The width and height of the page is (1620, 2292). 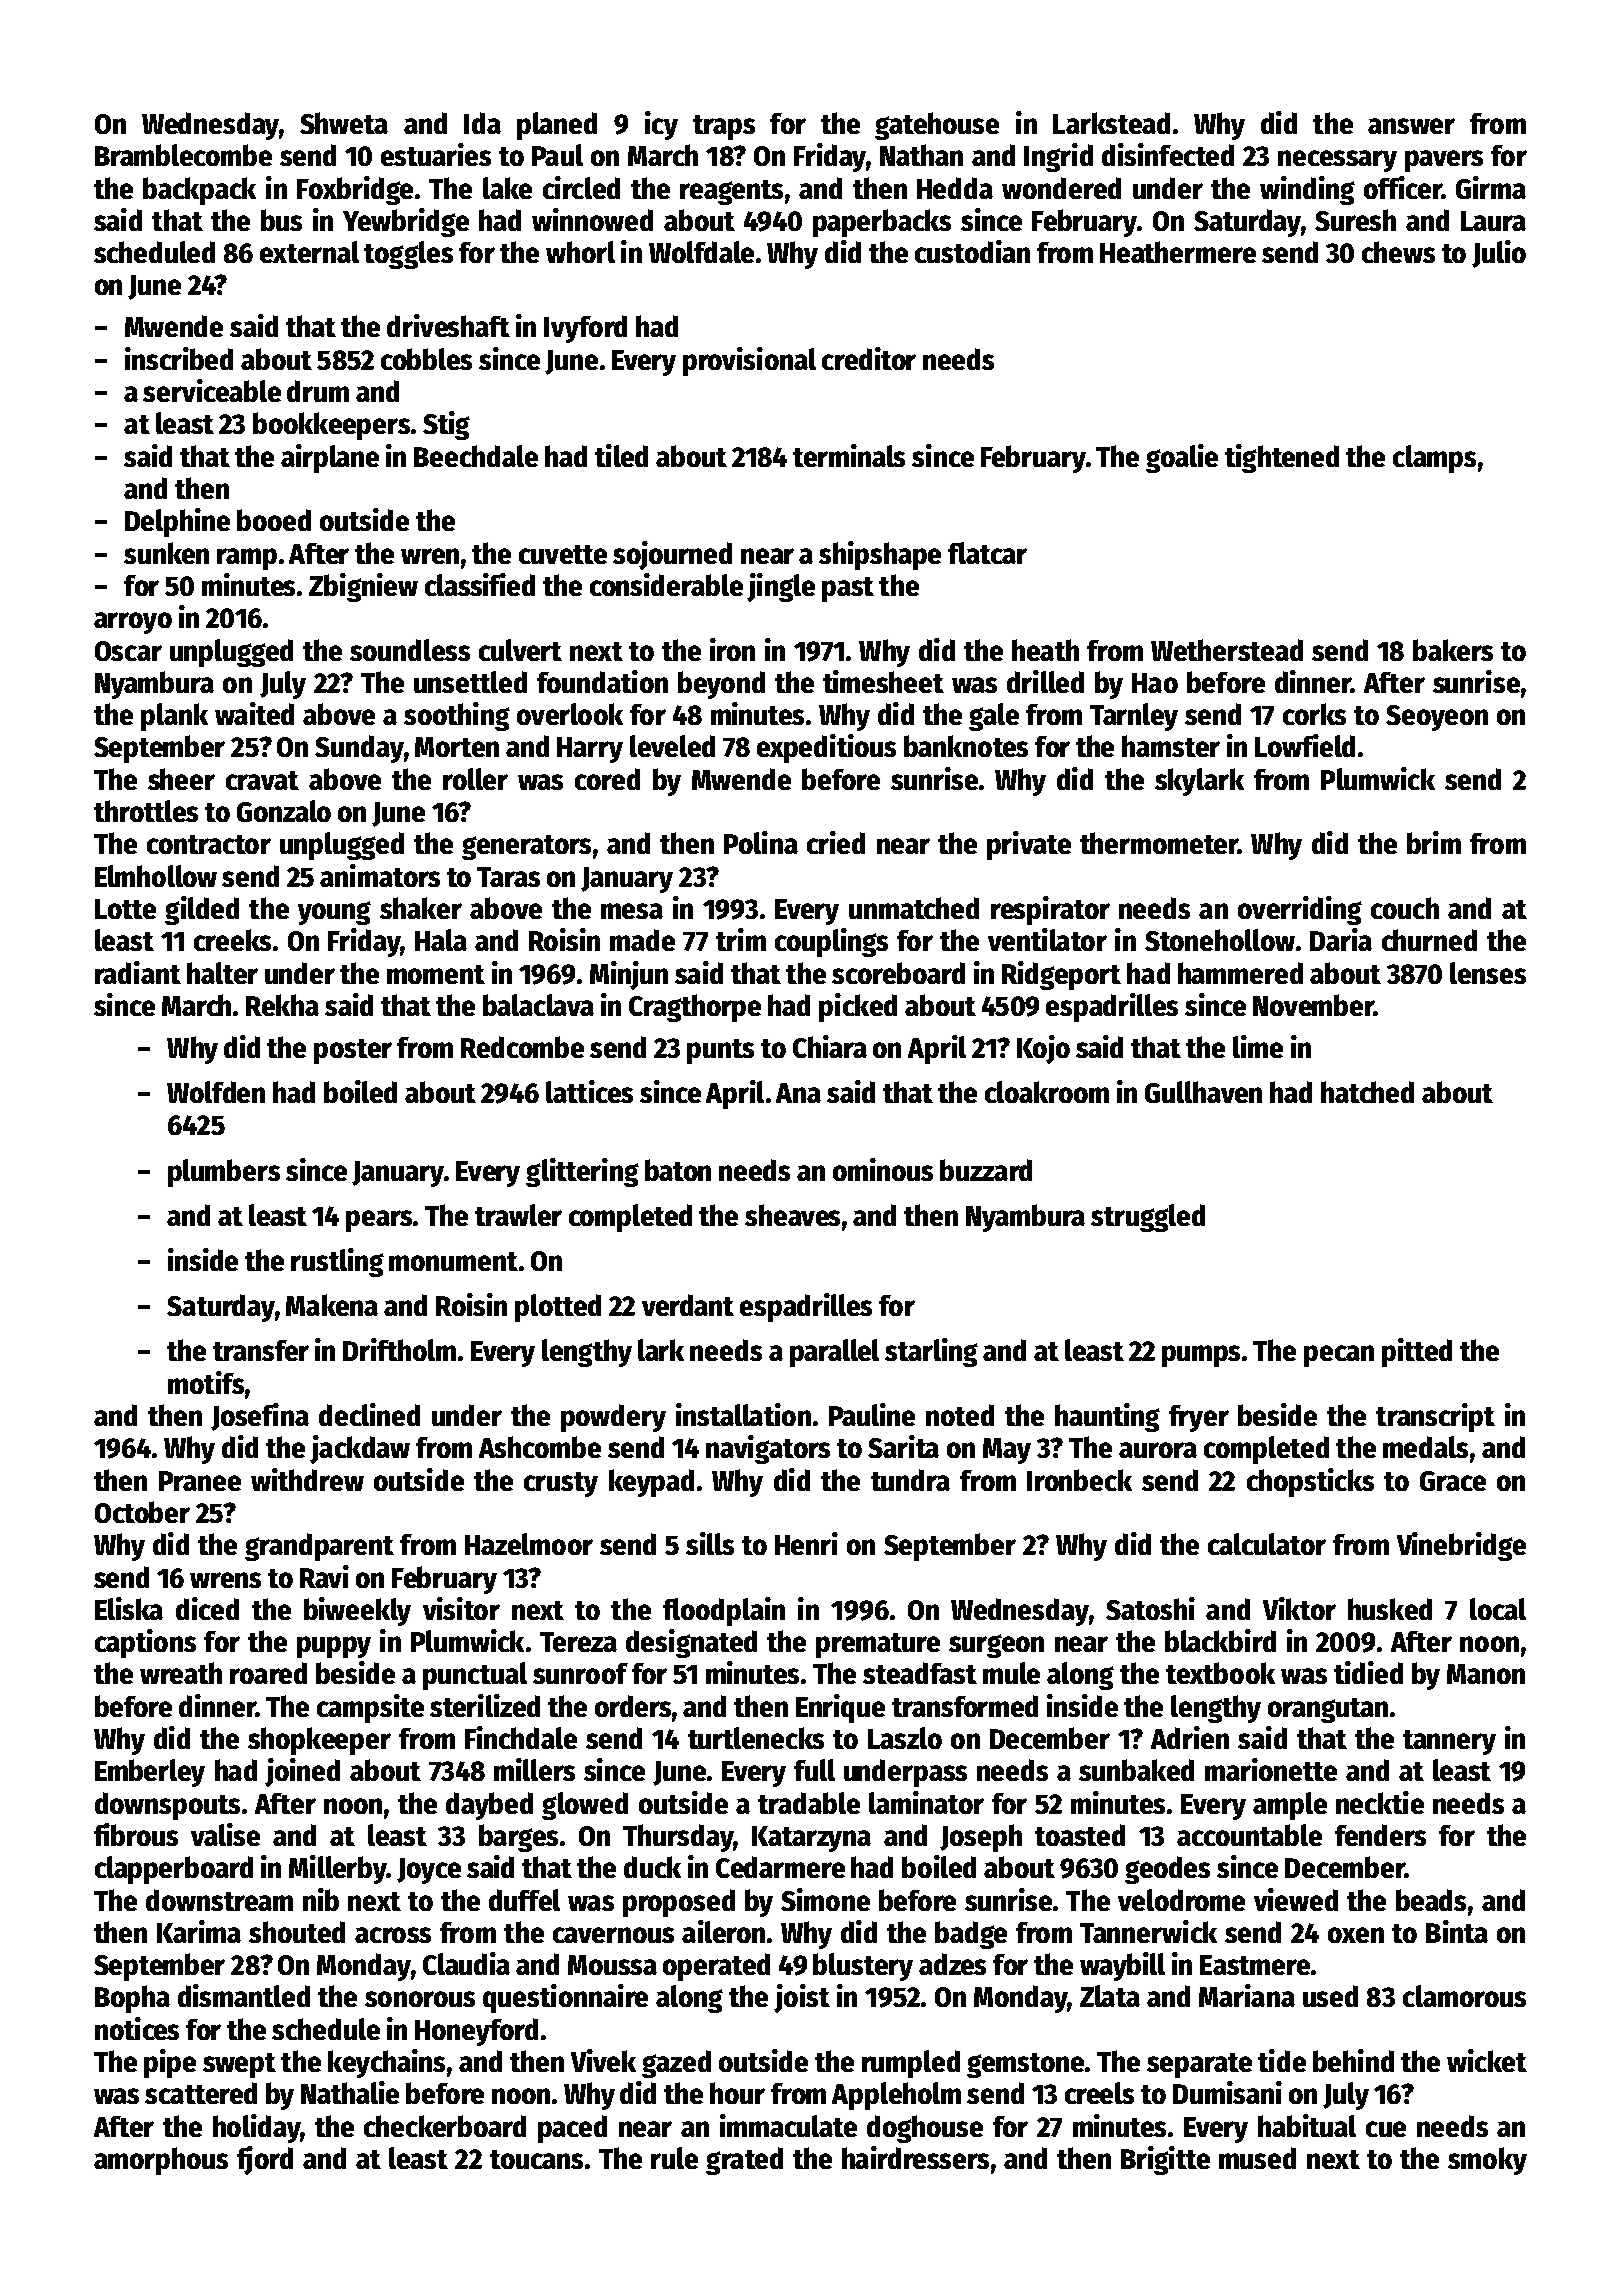 I want to click on fjord, so click(x=265, y=2160).
